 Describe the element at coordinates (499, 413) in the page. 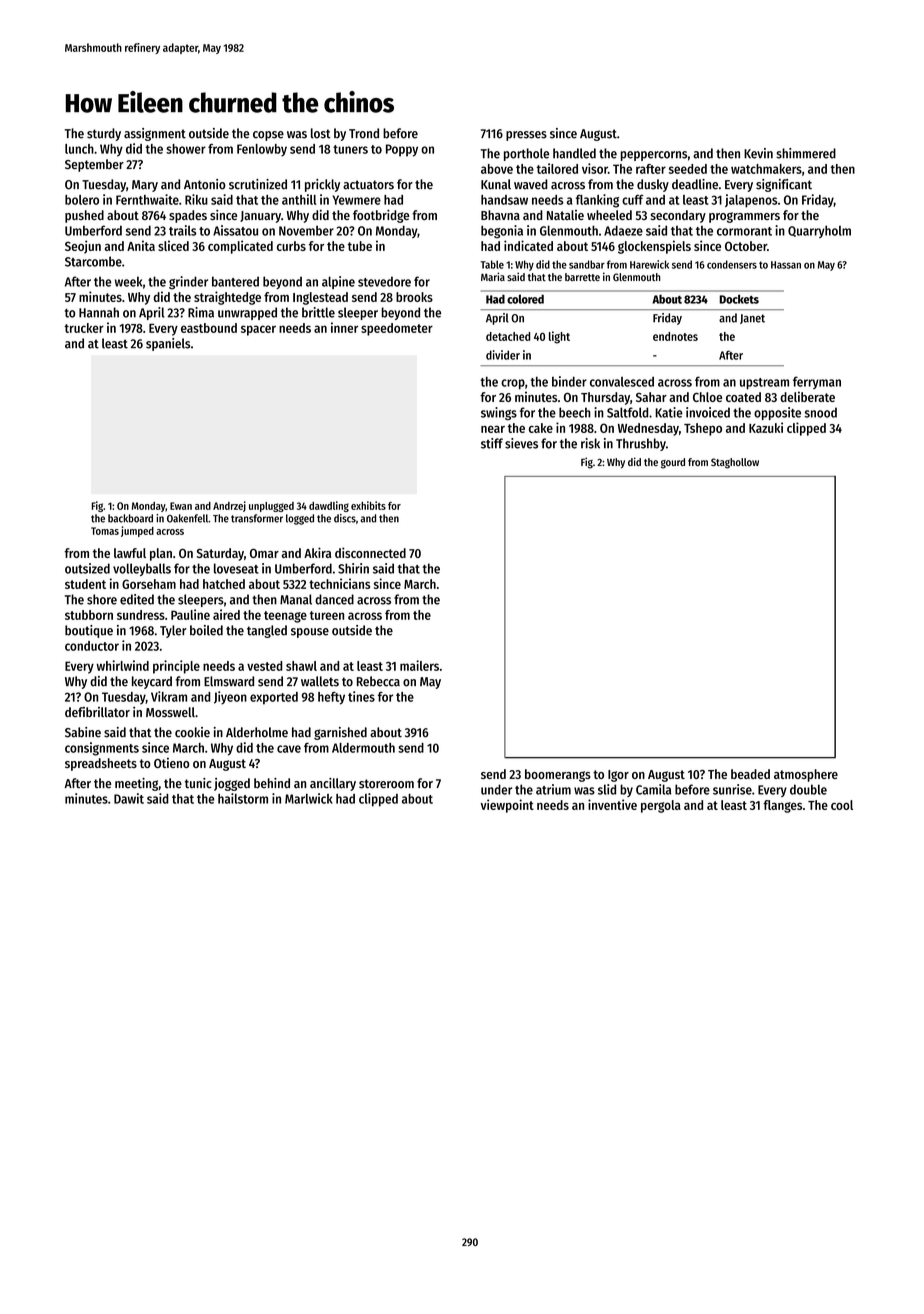

I see `swings` at that location.
